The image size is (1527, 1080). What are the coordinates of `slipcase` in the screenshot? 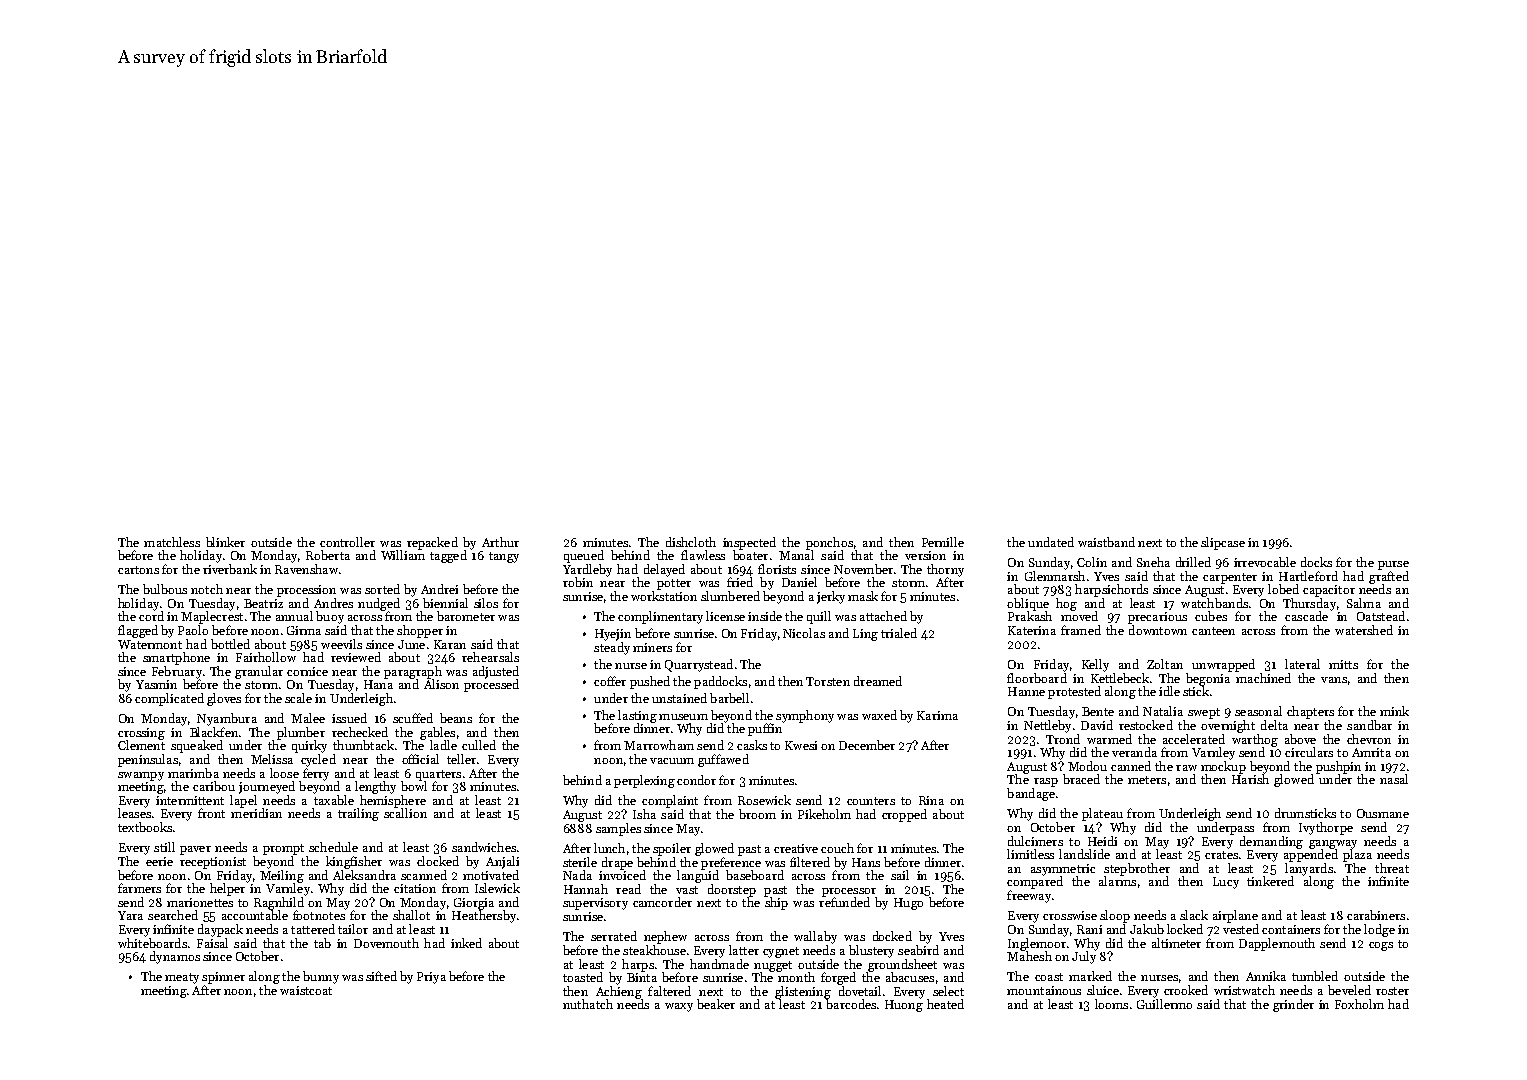 It's located at (1223, 543).
